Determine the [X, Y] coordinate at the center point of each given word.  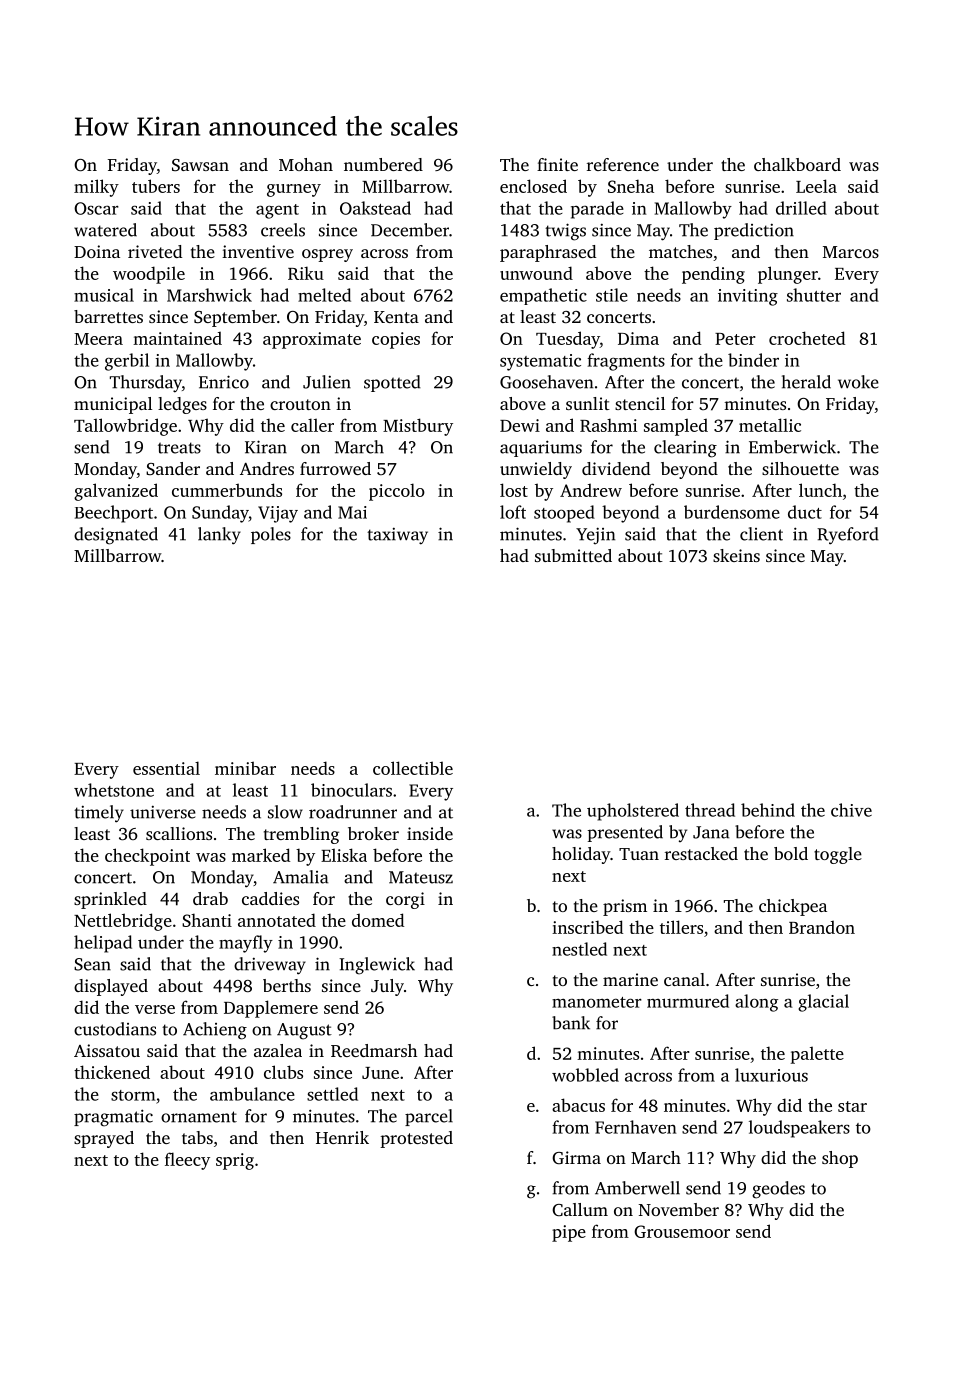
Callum [580, 1209]
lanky [219, 536]
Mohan [306, 164]
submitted [573, 555]
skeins [736, 555]
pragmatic [113, 1118]
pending [713, 275]
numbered [383, 164]
